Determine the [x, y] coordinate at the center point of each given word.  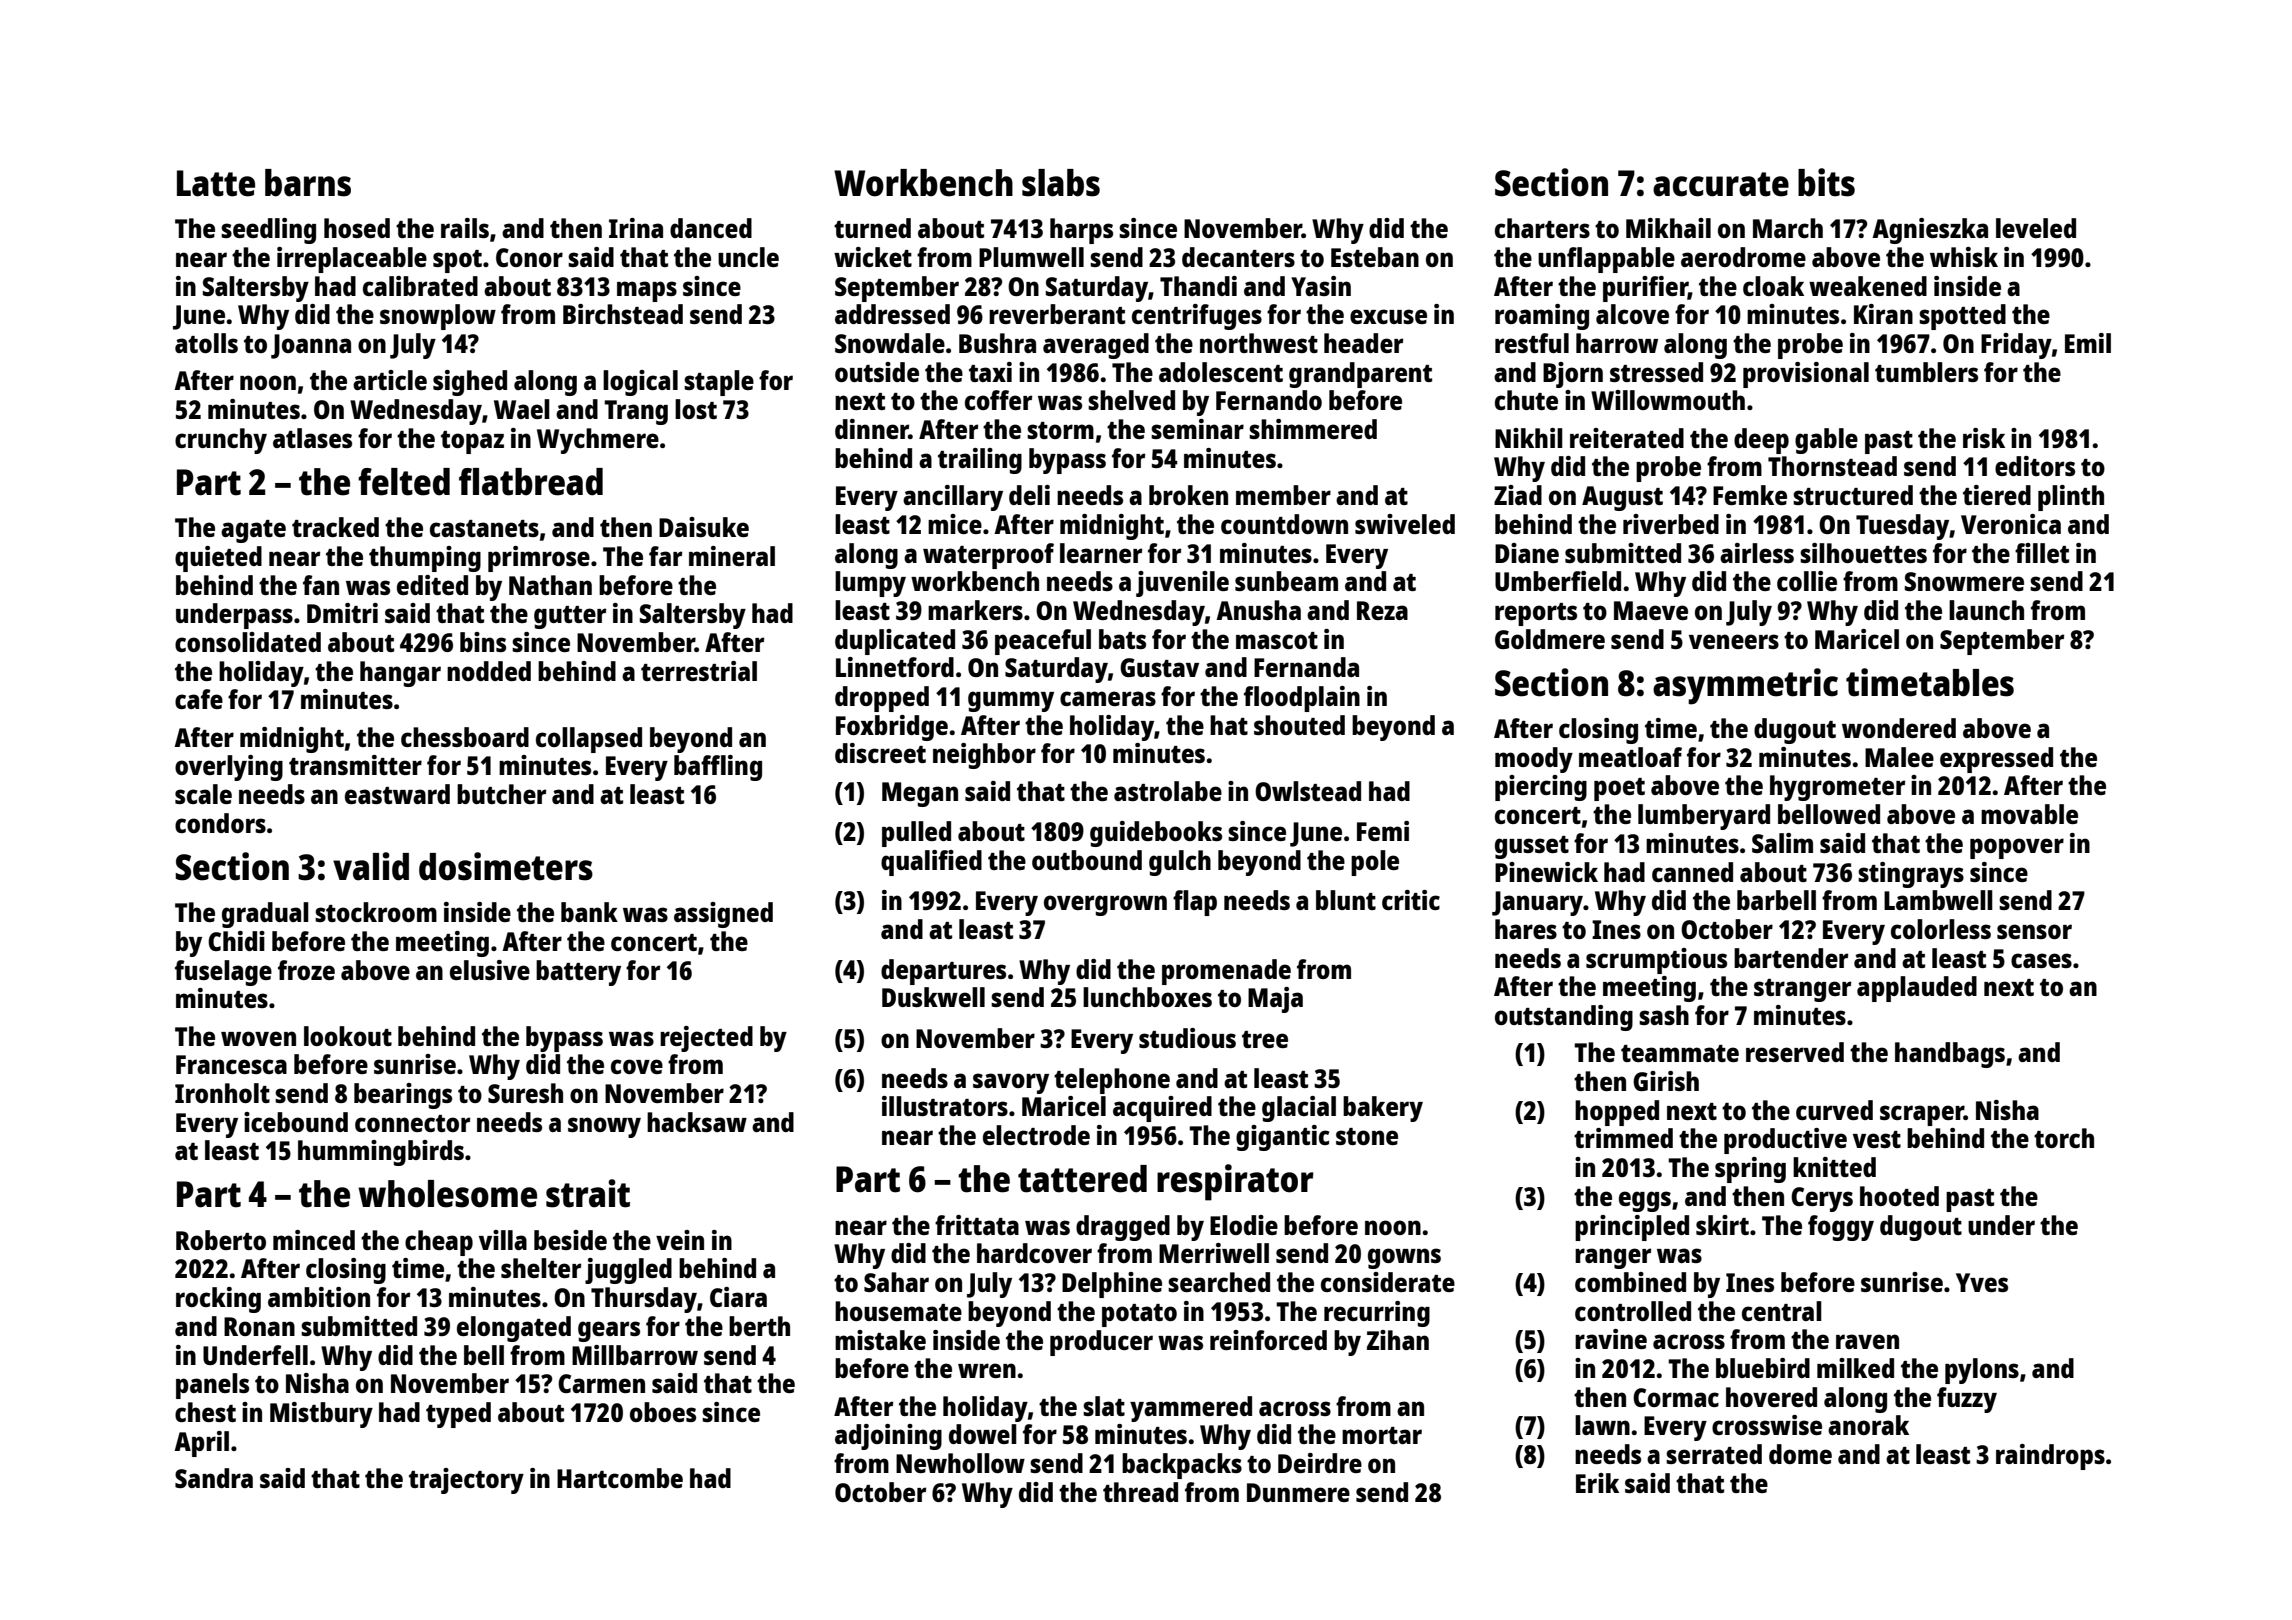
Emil [2088, 343]
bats [1122, 639]
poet [1619, 789]
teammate [1680, 1053]
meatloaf [1630, 757]
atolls [206, 343]
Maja [1275, 1000]
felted [404, 482]
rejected [706, 1039]
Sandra [214, 1478]
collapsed [589, 740]
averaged [1096, 346]
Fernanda [1306, 667]
